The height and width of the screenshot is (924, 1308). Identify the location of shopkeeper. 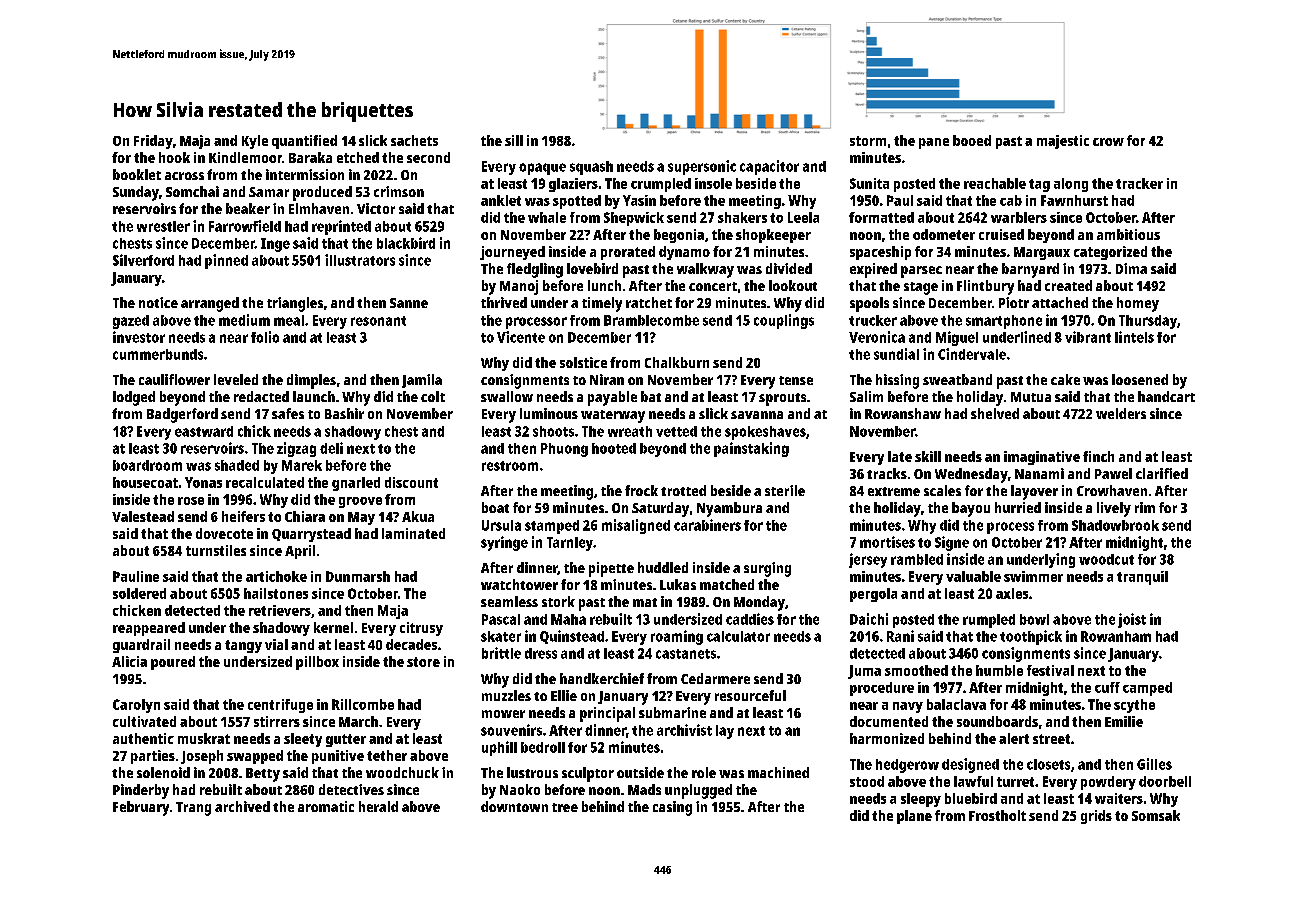
(773, 236).
